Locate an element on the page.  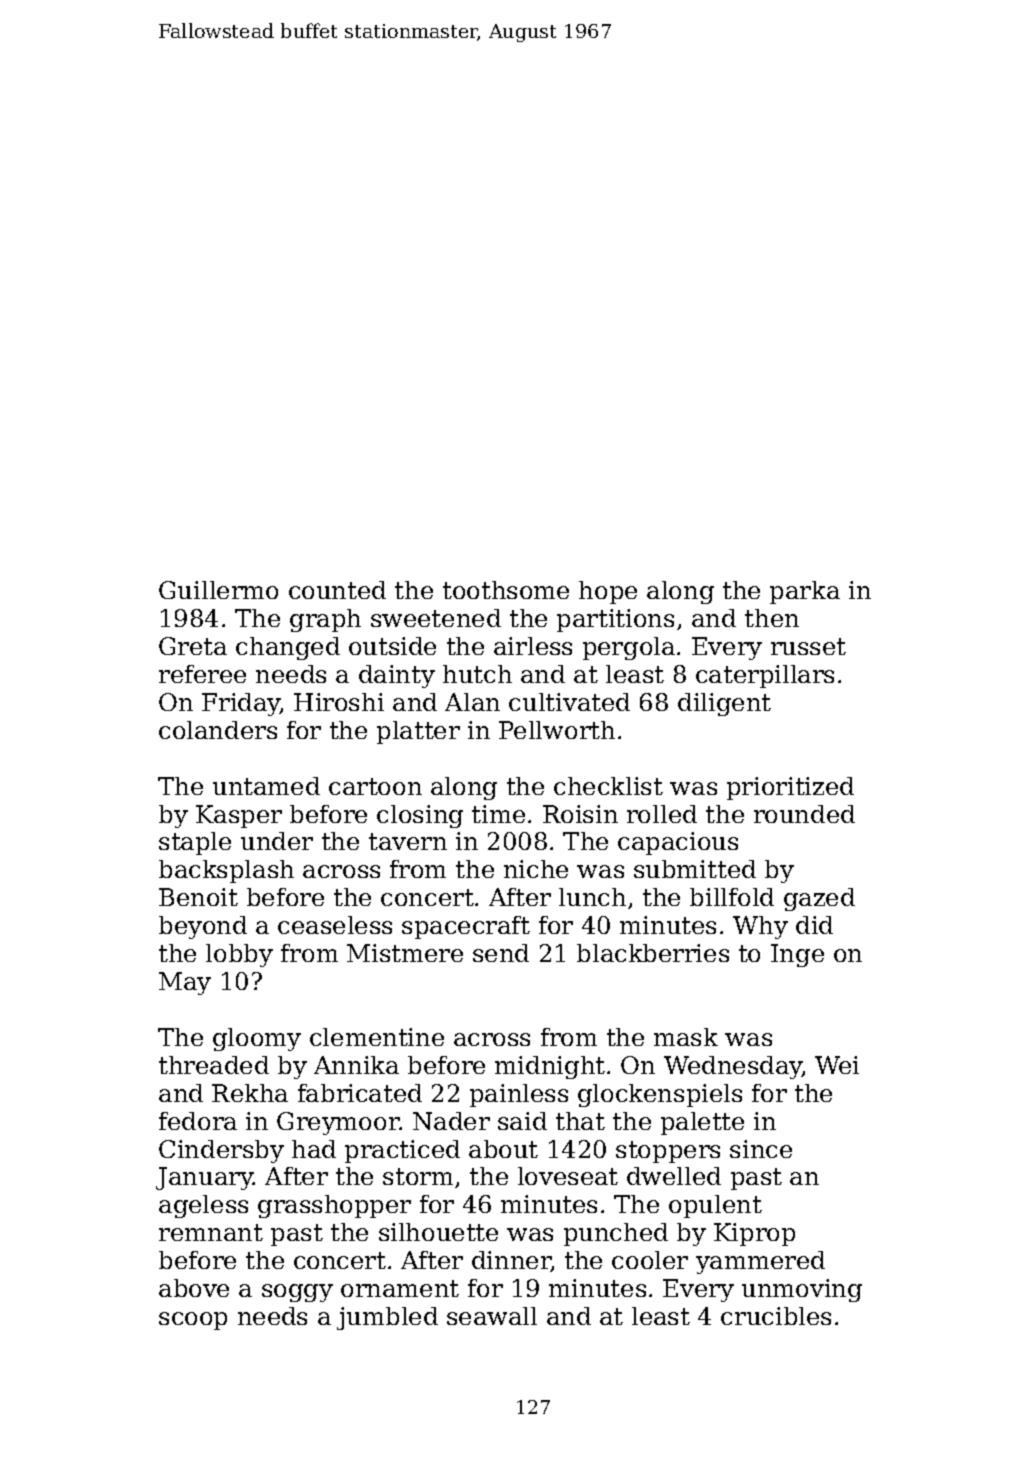
Kiprop is located at coordinates (754, 1234).
